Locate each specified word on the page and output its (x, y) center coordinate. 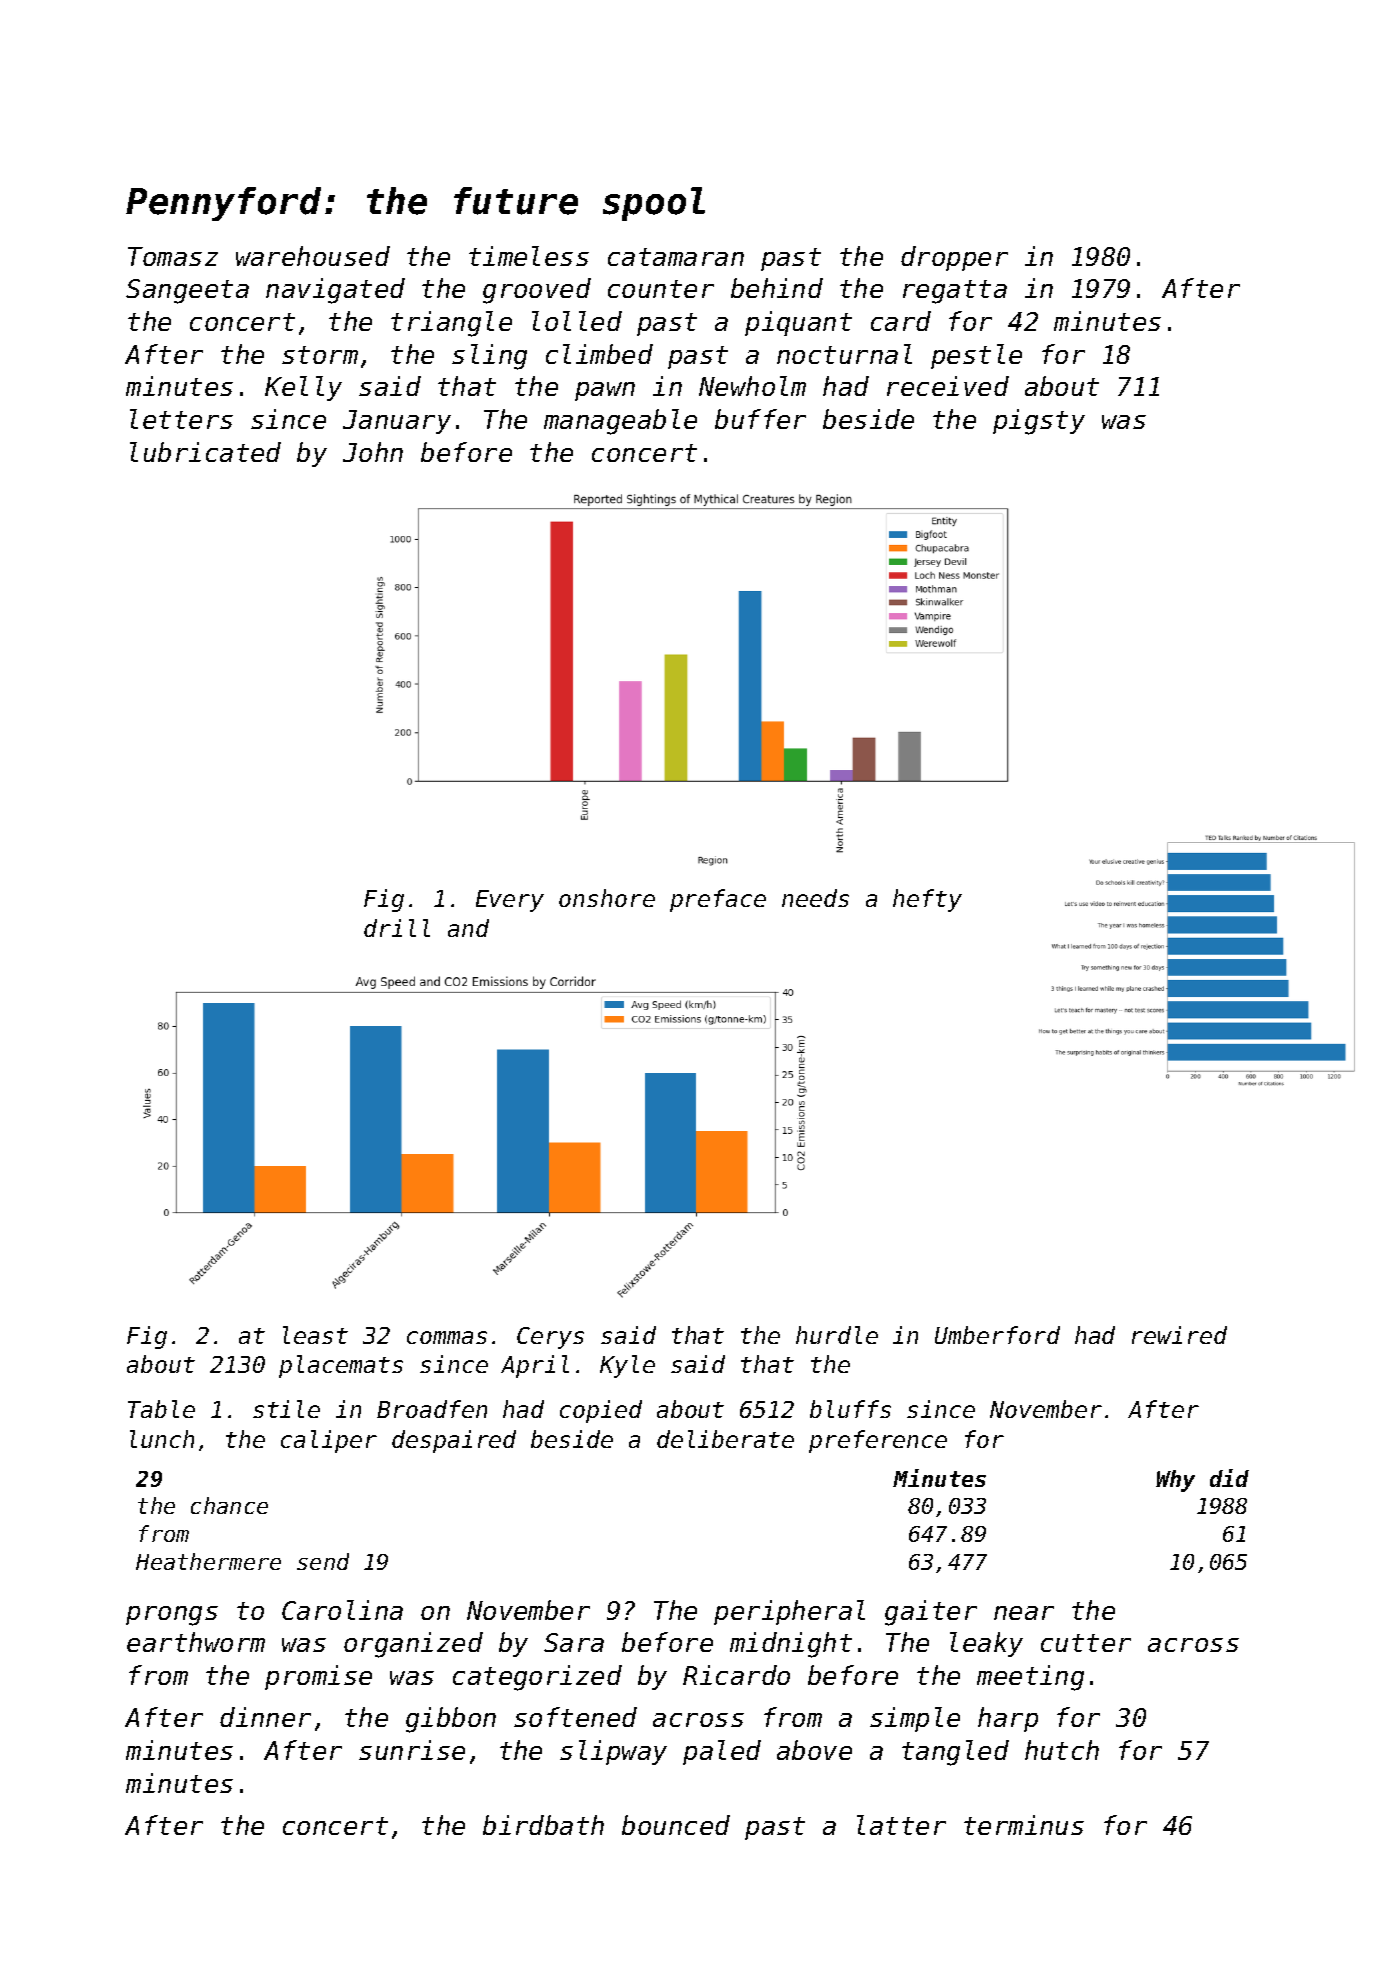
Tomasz (173, 256)
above (814, 1750)
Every (510, 901)
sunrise (412, 1750)
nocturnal (844, 354)
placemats (341, 1366)
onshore (607, 898)
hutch (1062, 1750)
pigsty (1039, 422)
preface (718, 900)
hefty (927, 900)
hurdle (837, 1335)
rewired (1179, 1335)
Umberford (997, 1335)
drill (397, 928)
